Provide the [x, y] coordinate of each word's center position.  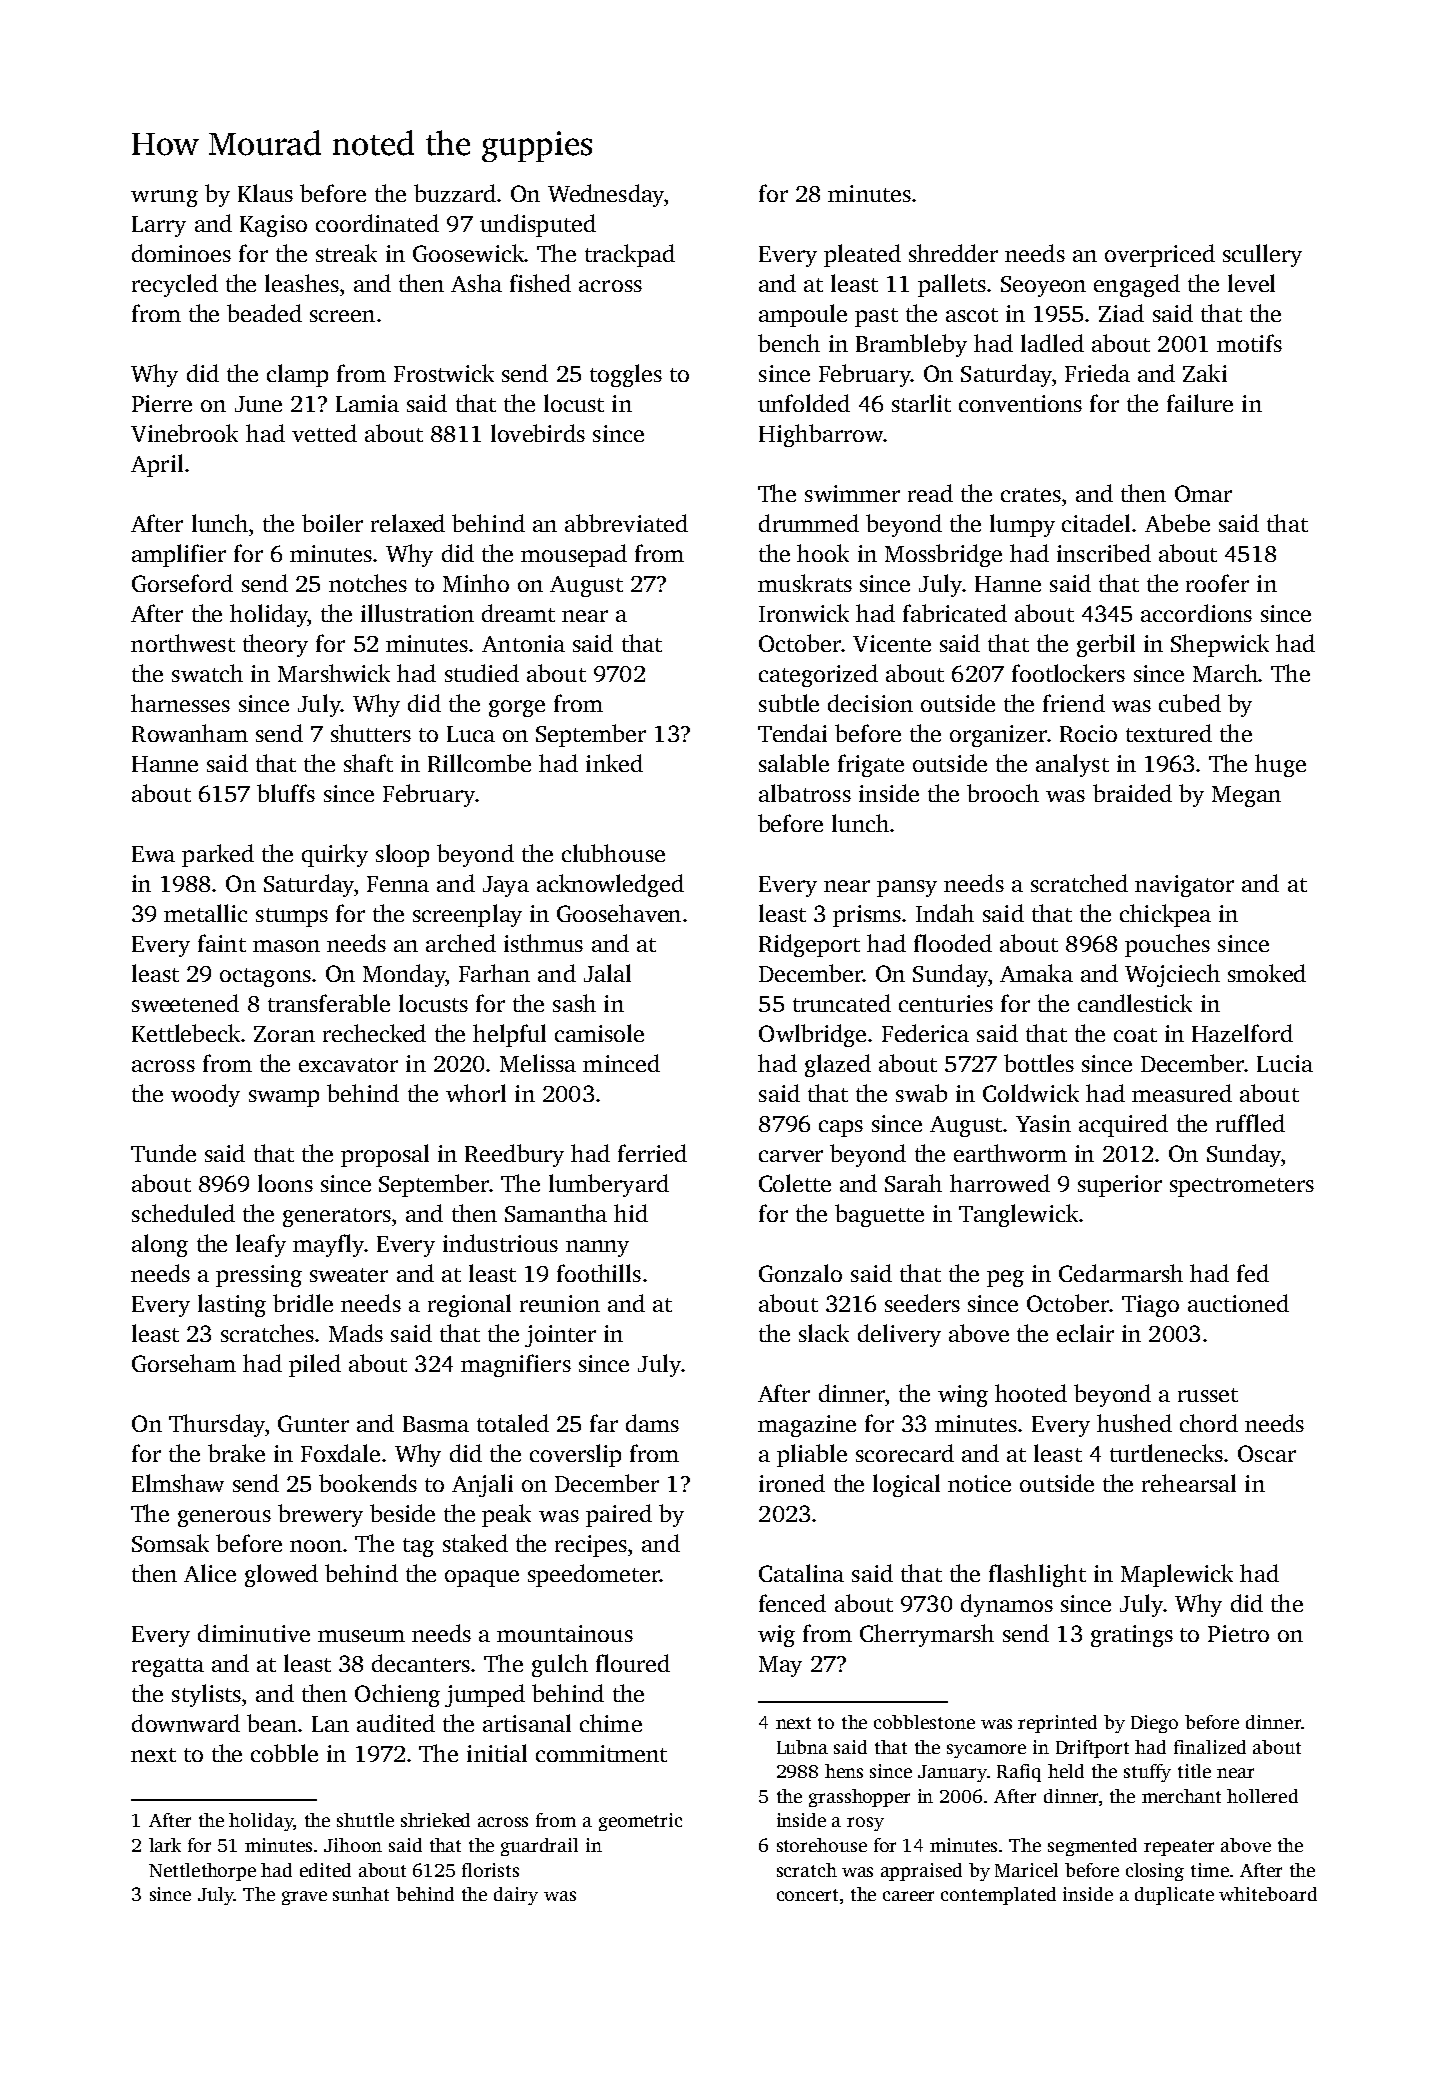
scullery [1262, 255]
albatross [805, 793]
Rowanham [190, 733]
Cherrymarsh [927, 1635]
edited [325, 1870]
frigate [871, 765]
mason [286, 946]
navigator [1184, 886]
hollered [1262, 1796]
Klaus [265, 193]
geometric [640, 1822]
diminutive [254, 1633]
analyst [1072, 765]
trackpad [630, 255]
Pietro [1238, 1633]
